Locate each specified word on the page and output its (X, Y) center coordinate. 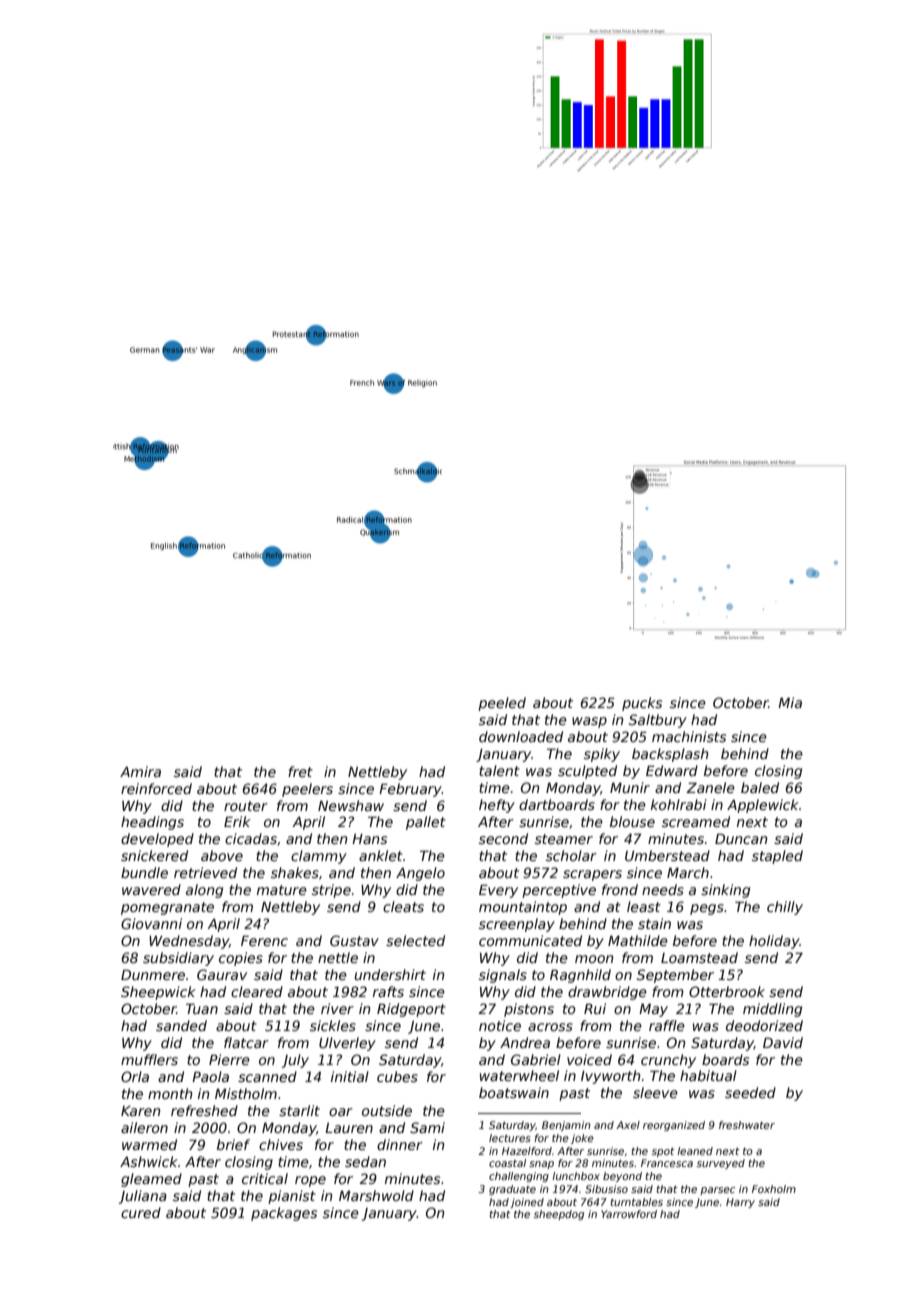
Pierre (229, 1059)
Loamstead (699, 957)
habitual (708, 1075)
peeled (502, 704)
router (246, 806)
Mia (790, 702)
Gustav (354, 940)
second (503, 838)
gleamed (151, 1180)
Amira (140, 771)
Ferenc (264, 940)
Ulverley (347, 1044)
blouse (632, 821)
